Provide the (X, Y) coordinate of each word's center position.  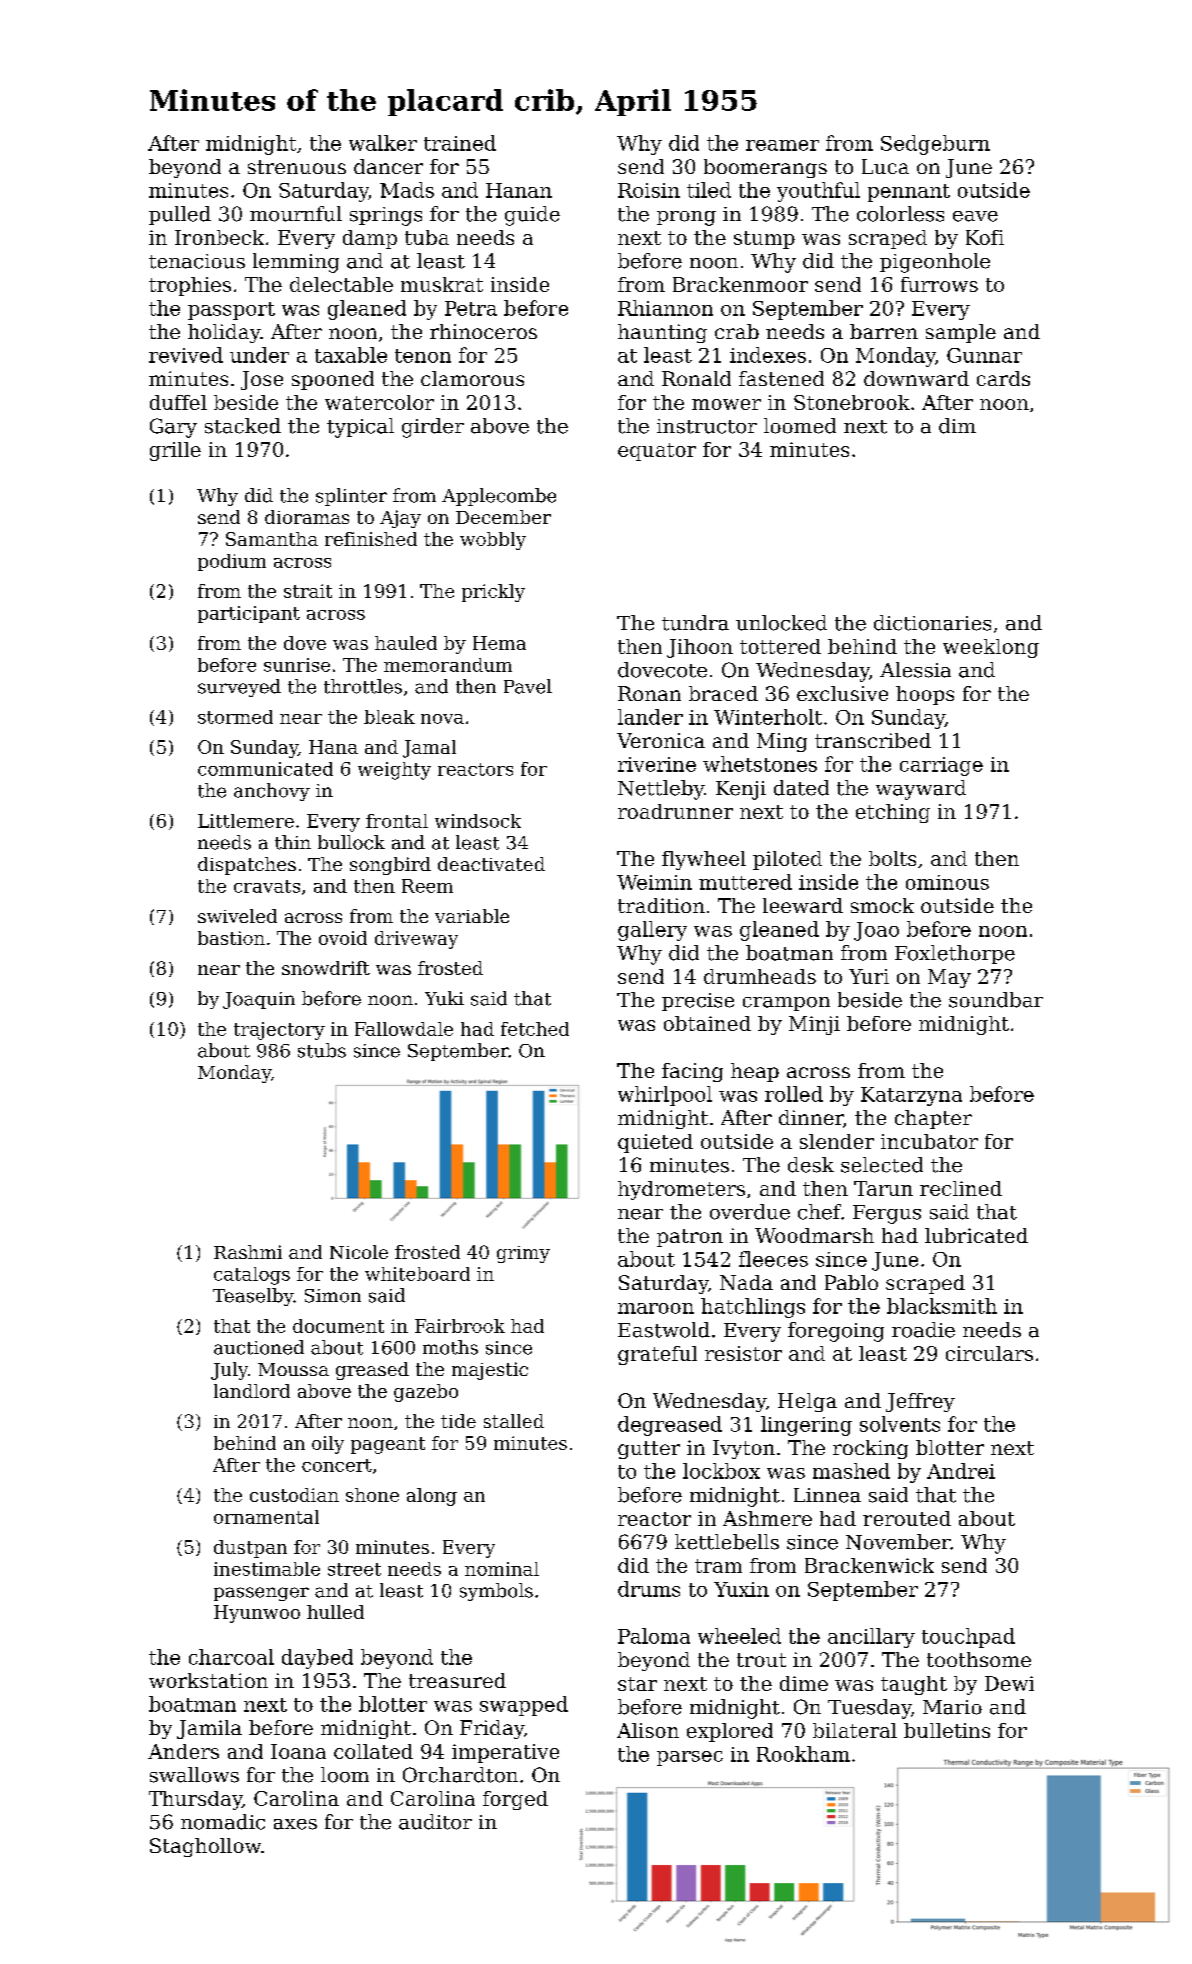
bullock (351, 842)
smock (882, 905)
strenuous (297, 167)
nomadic (223, 1822)
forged (515, 1800)
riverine (657, 764)
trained (460, 143)
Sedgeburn (935, 145)
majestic (490, 1371)
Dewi (1009, 1683)
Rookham (803, 1754)
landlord (252, 1391)
